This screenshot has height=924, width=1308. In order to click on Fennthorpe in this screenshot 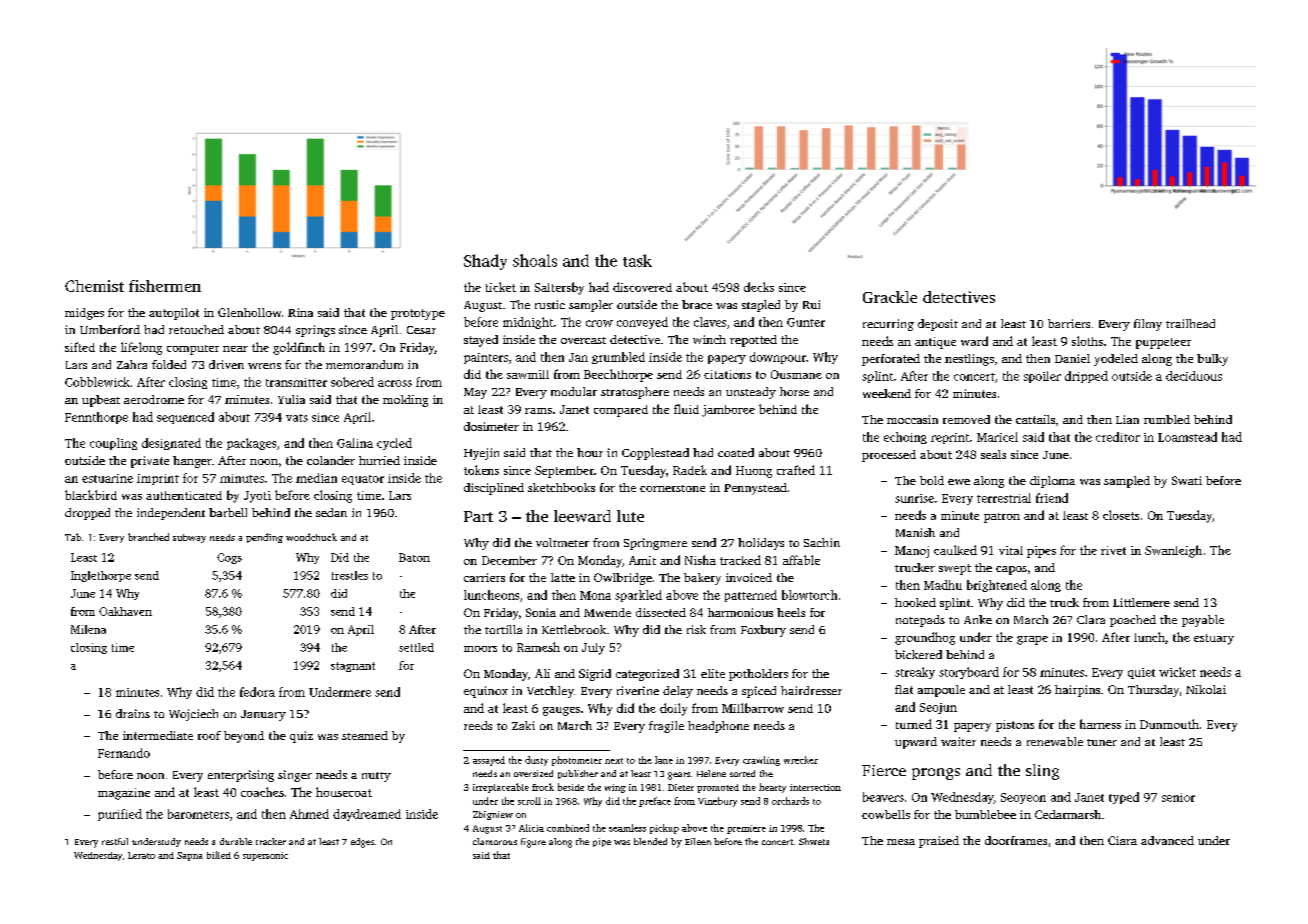, I will do `click(96, 418)`.
